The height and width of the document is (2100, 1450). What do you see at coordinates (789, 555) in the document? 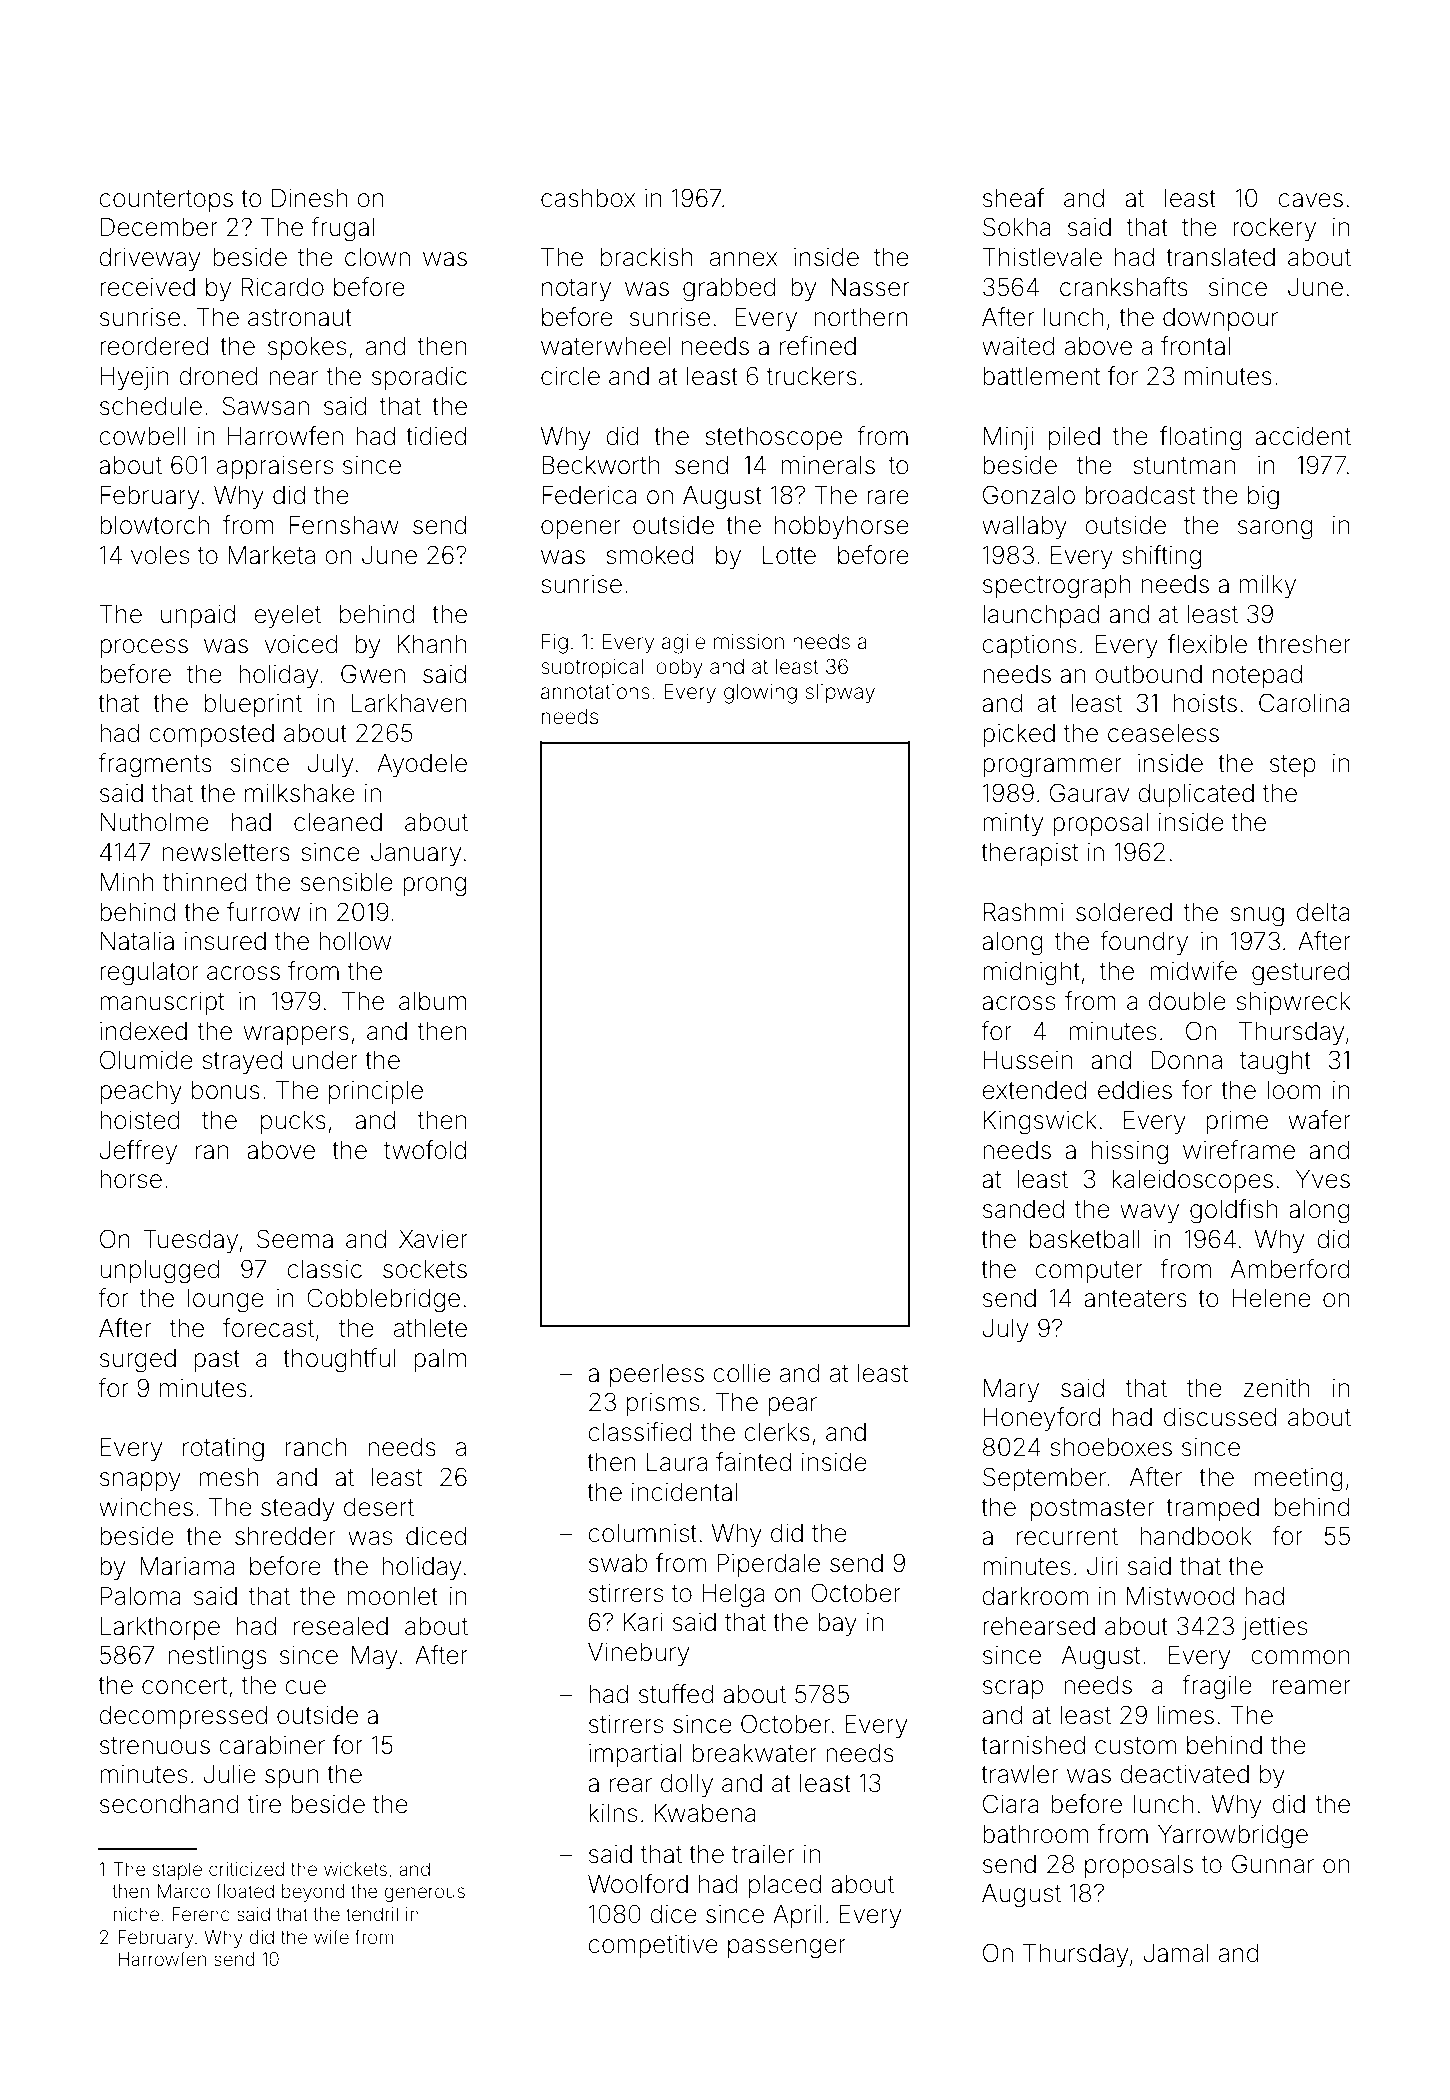
I see `Lotte` at bounding box center [789, 555].
